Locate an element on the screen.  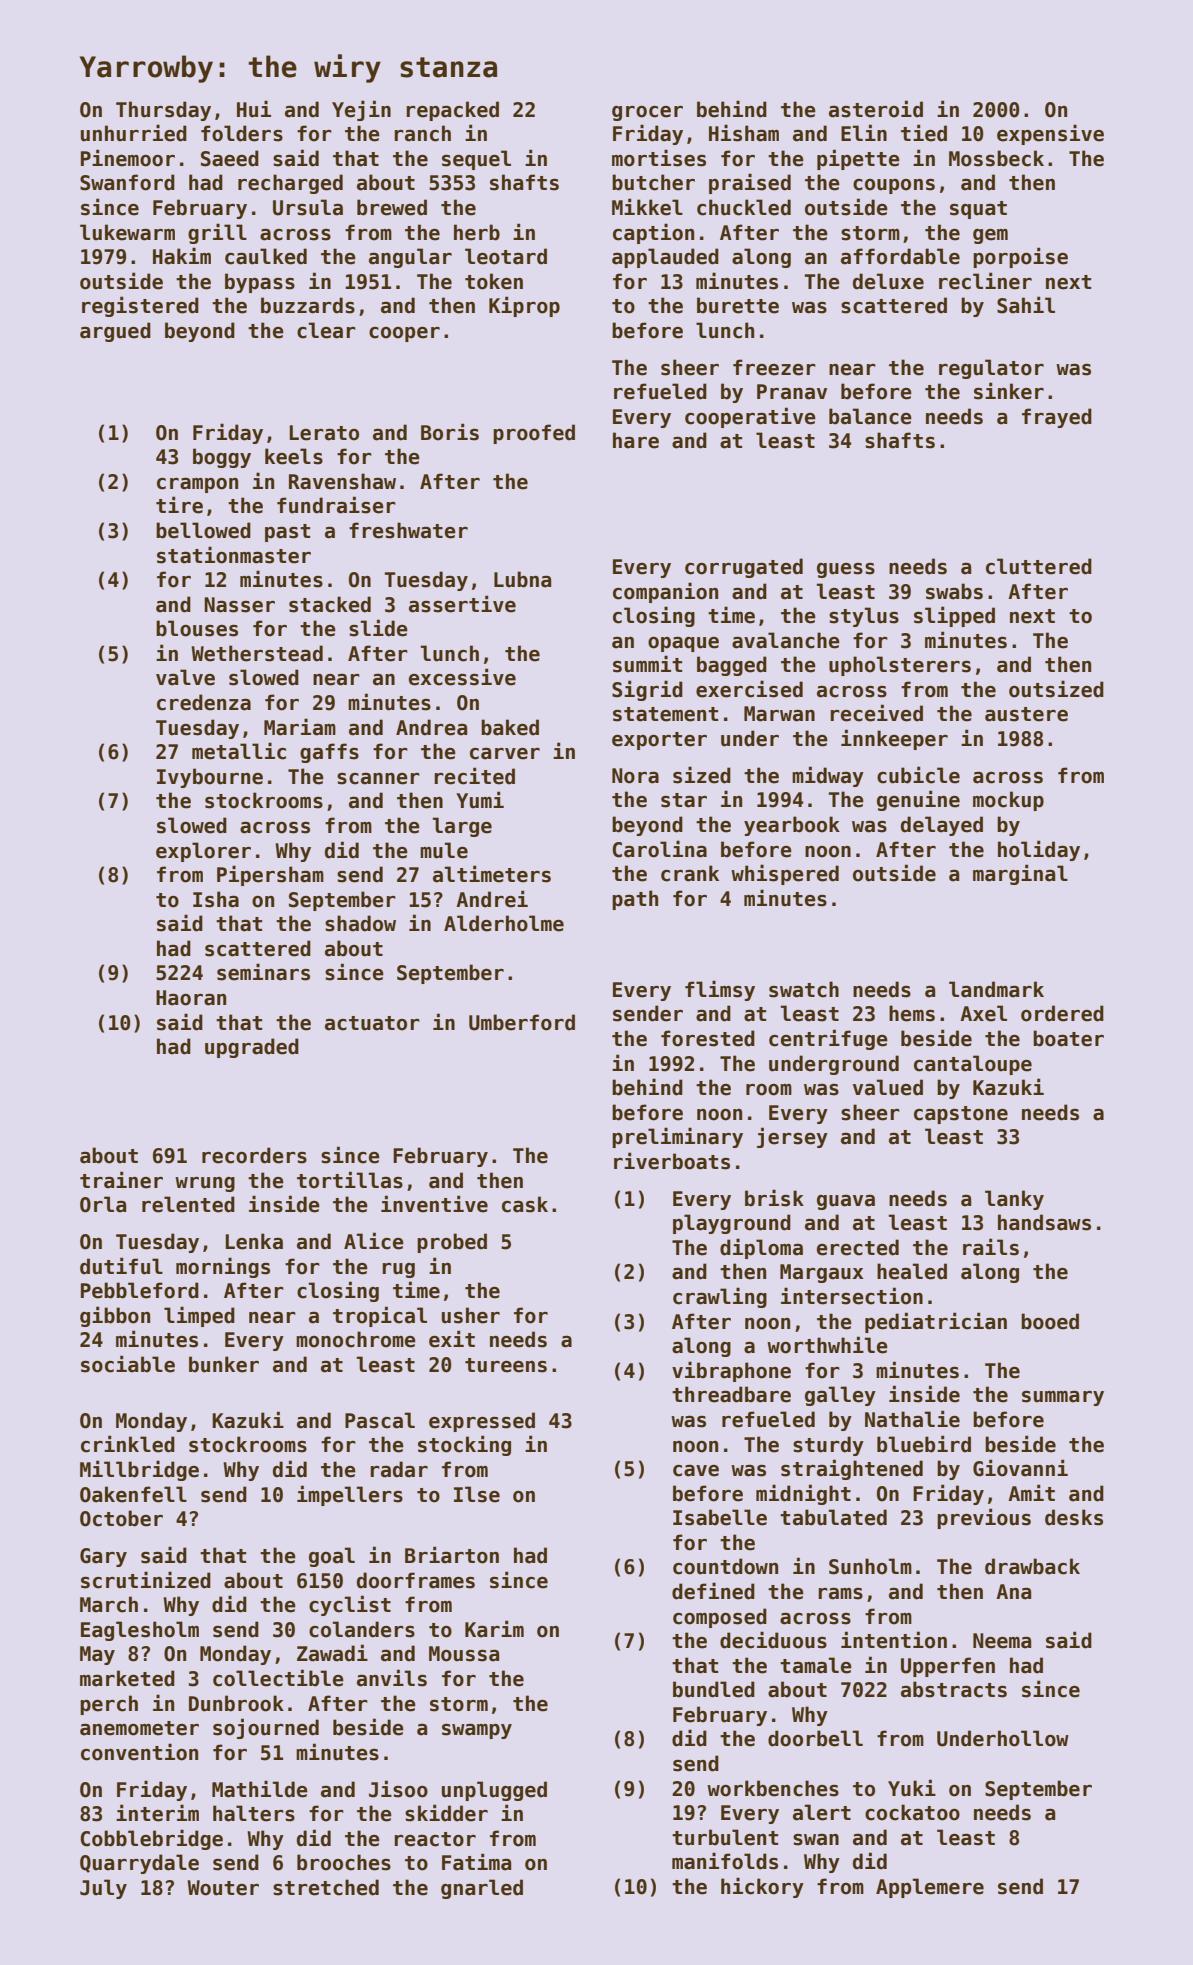
Yuki is located at coordinates (912, 1788).
